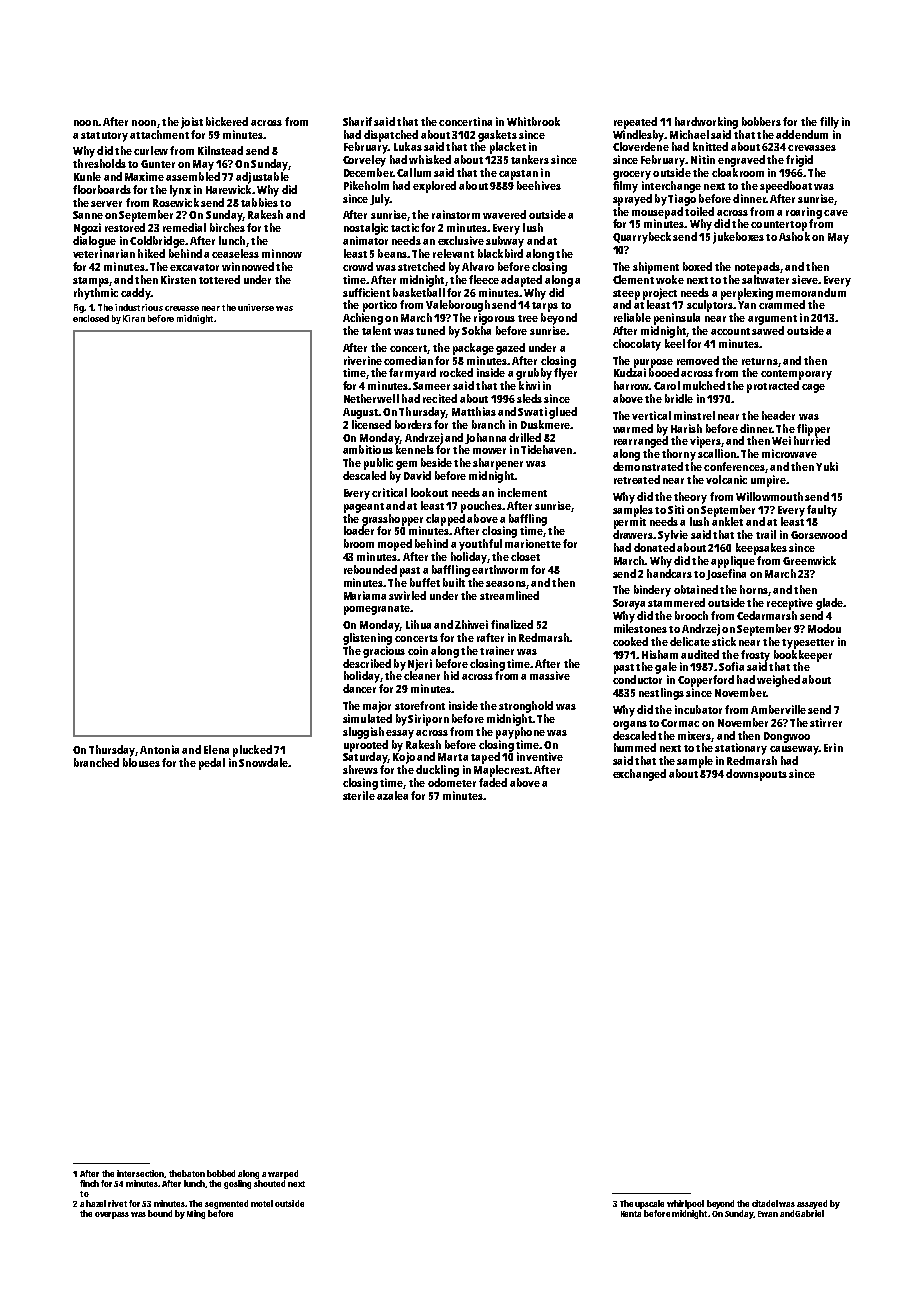 The image size is (924, 1308). I want to click on Whitbrook, so click(533, 121).
